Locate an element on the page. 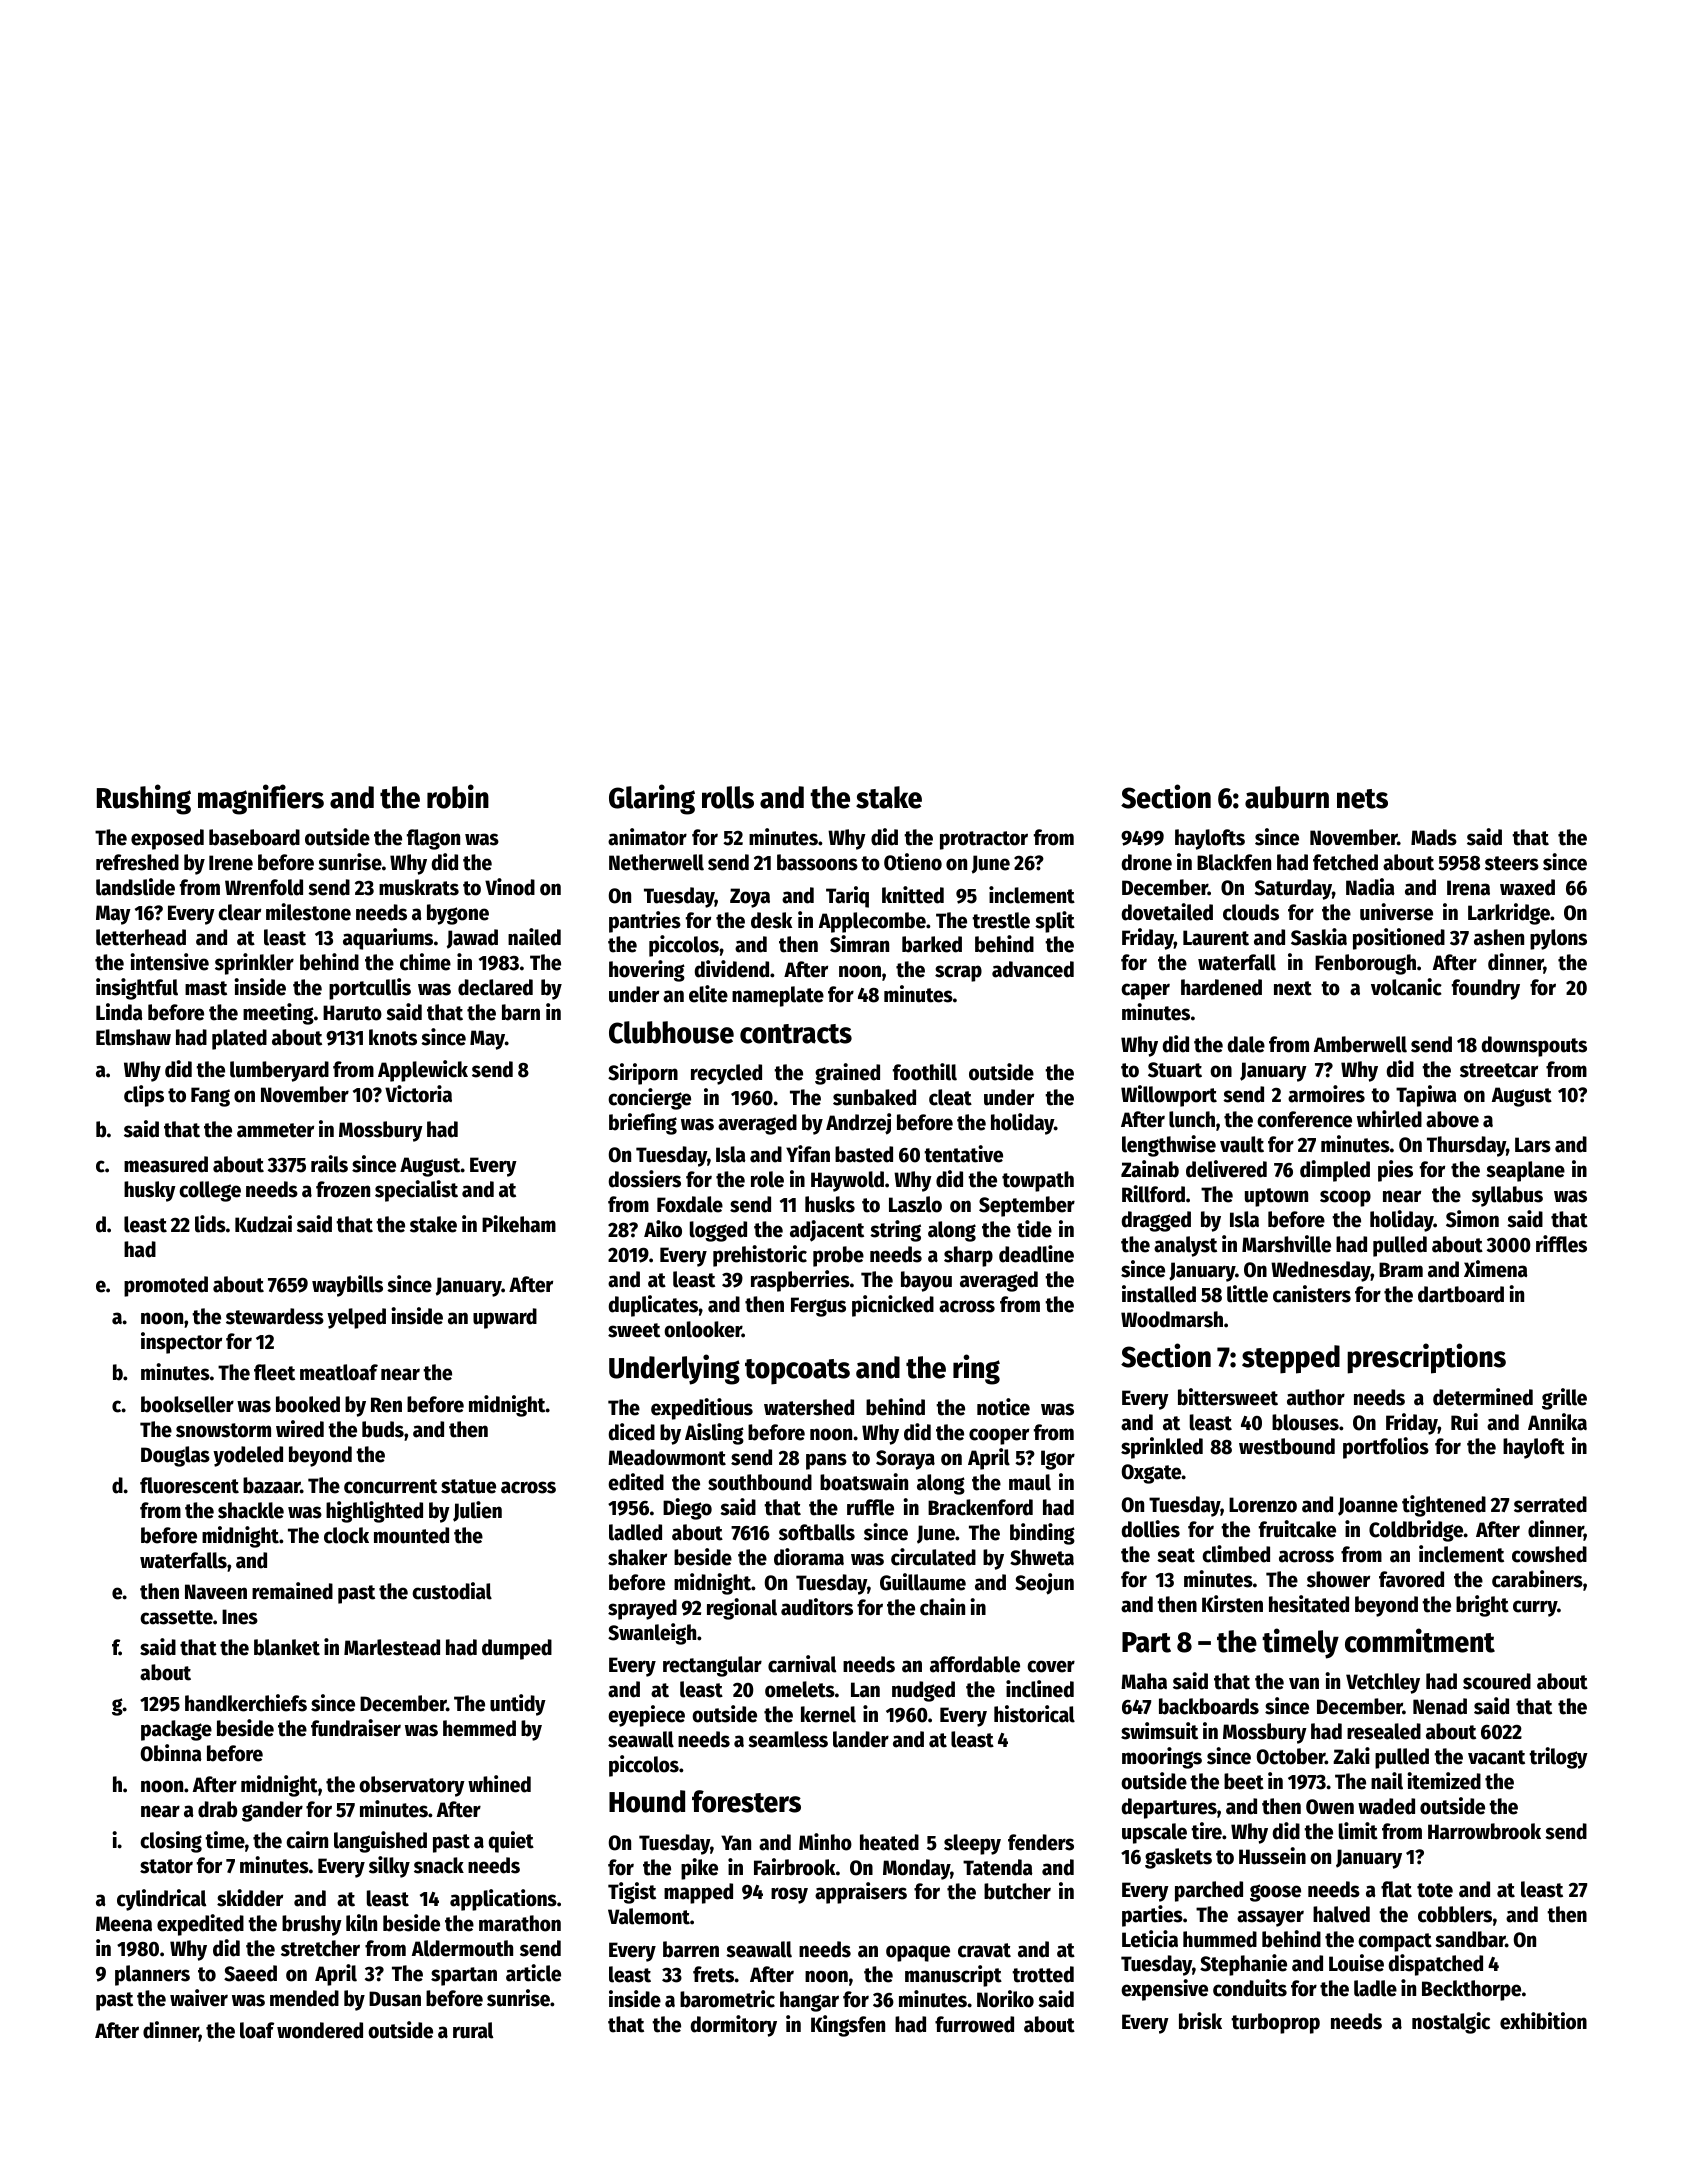  Lars is located at coordinates (1533, 1145).
